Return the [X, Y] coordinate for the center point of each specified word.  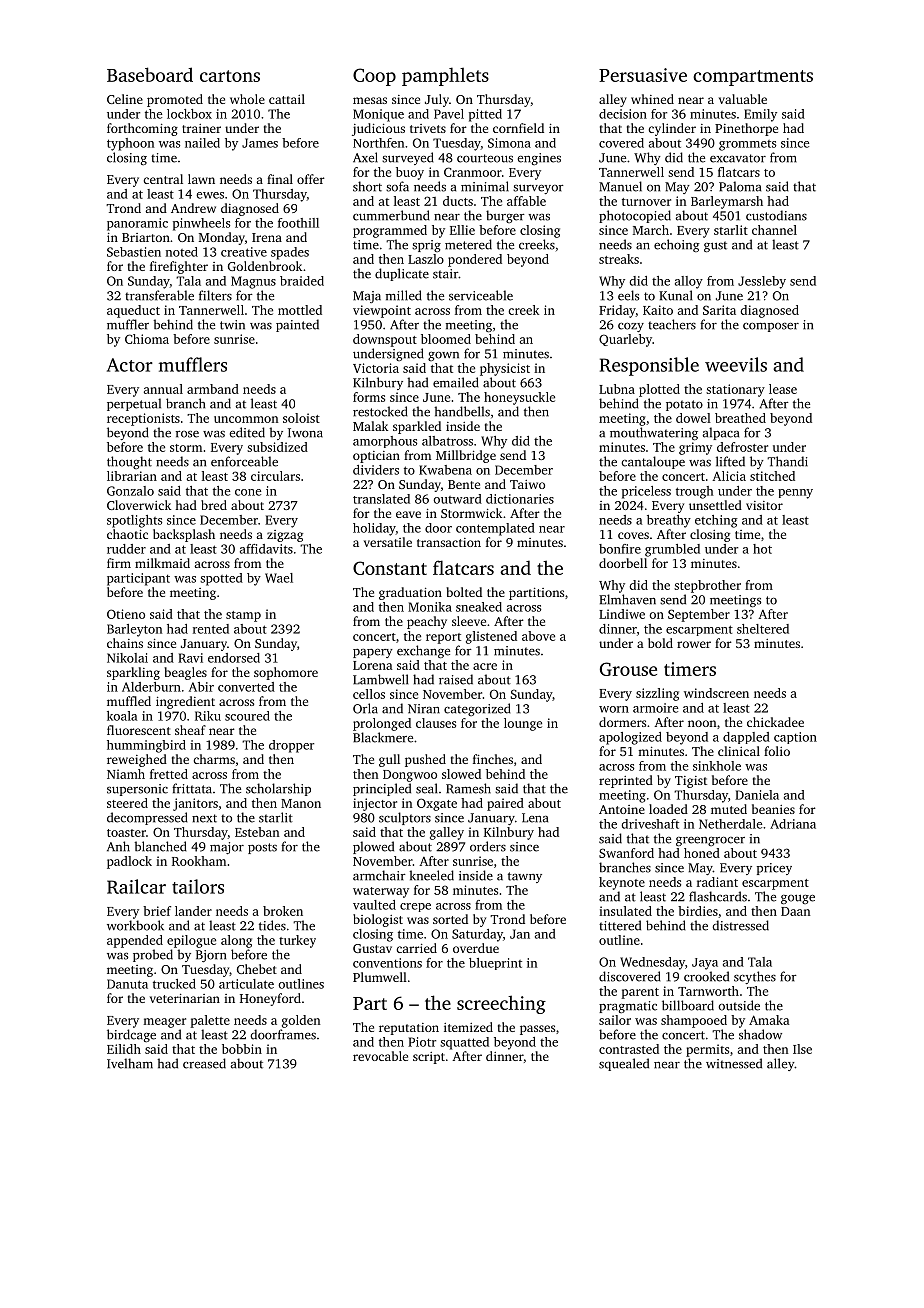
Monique [378, 115]
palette [210, 1021]
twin [232, 325]
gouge [798, 900]
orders [488, 846]
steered [127, 803]
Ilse [802, 1049]
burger [505, 216]
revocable [380, 1056]
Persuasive [643, 75]
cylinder [672, 129]
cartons [230, 76]
